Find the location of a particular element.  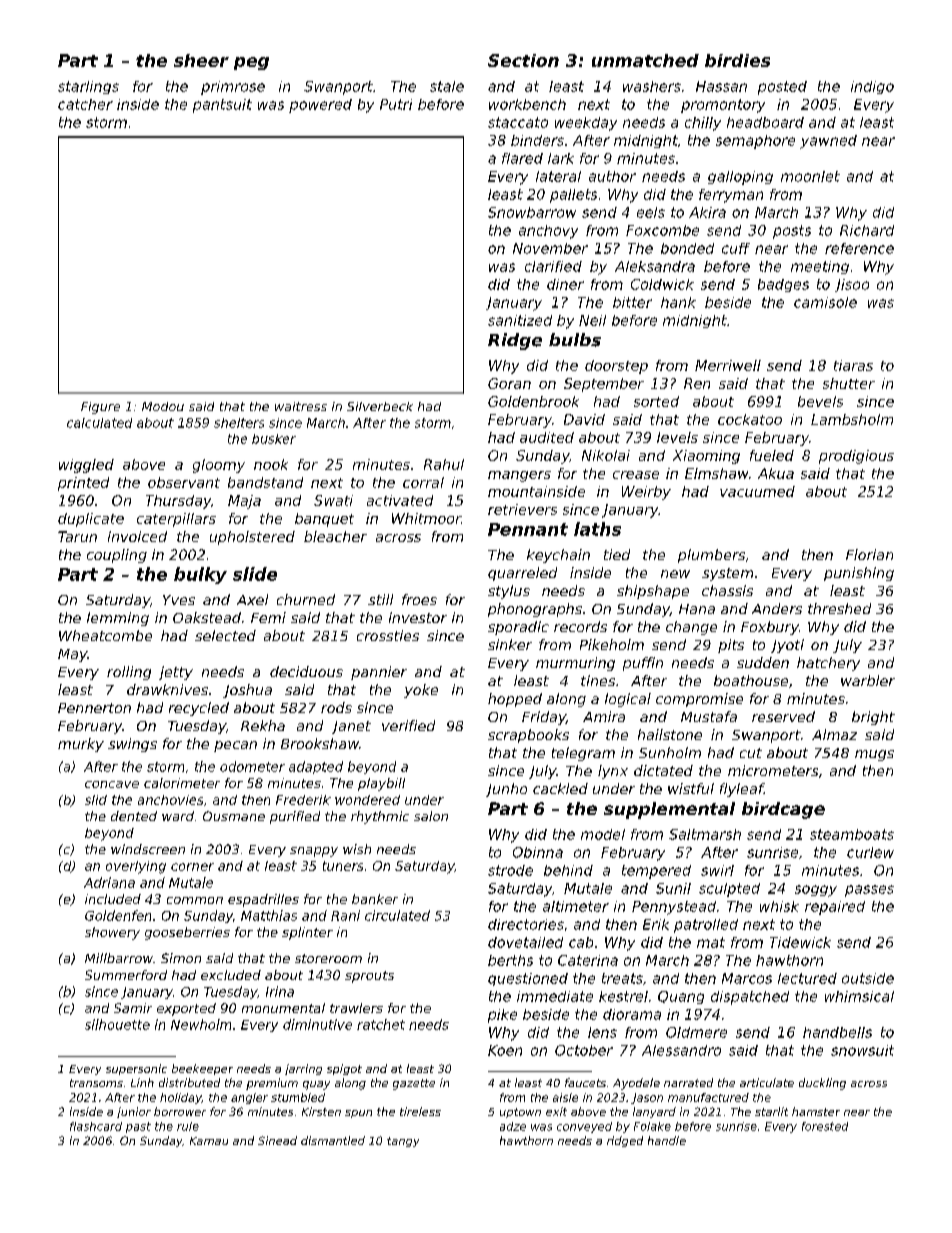

mangers is located at coordinates (519, 476).
